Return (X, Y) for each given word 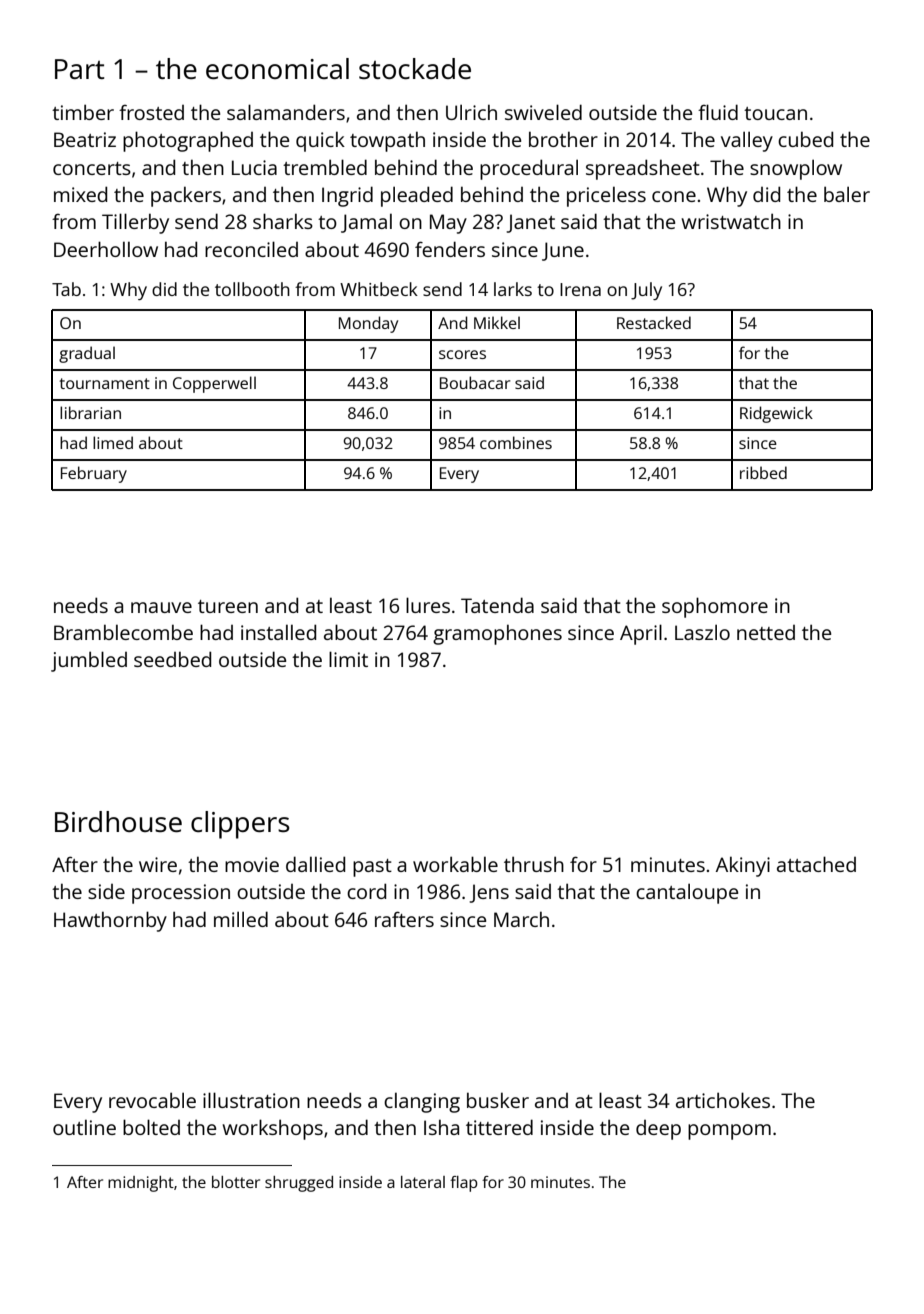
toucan (775, 113)
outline (84, 1127)
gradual (87, 354)
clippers (240, 825)
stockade (415, 68)
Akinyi (743, 866)
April (641, 634)
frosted (151, 112)
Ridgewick (776, 414)
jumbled (89, 661)
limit (348, 659)
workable (455, 864)
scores (462, 354)
